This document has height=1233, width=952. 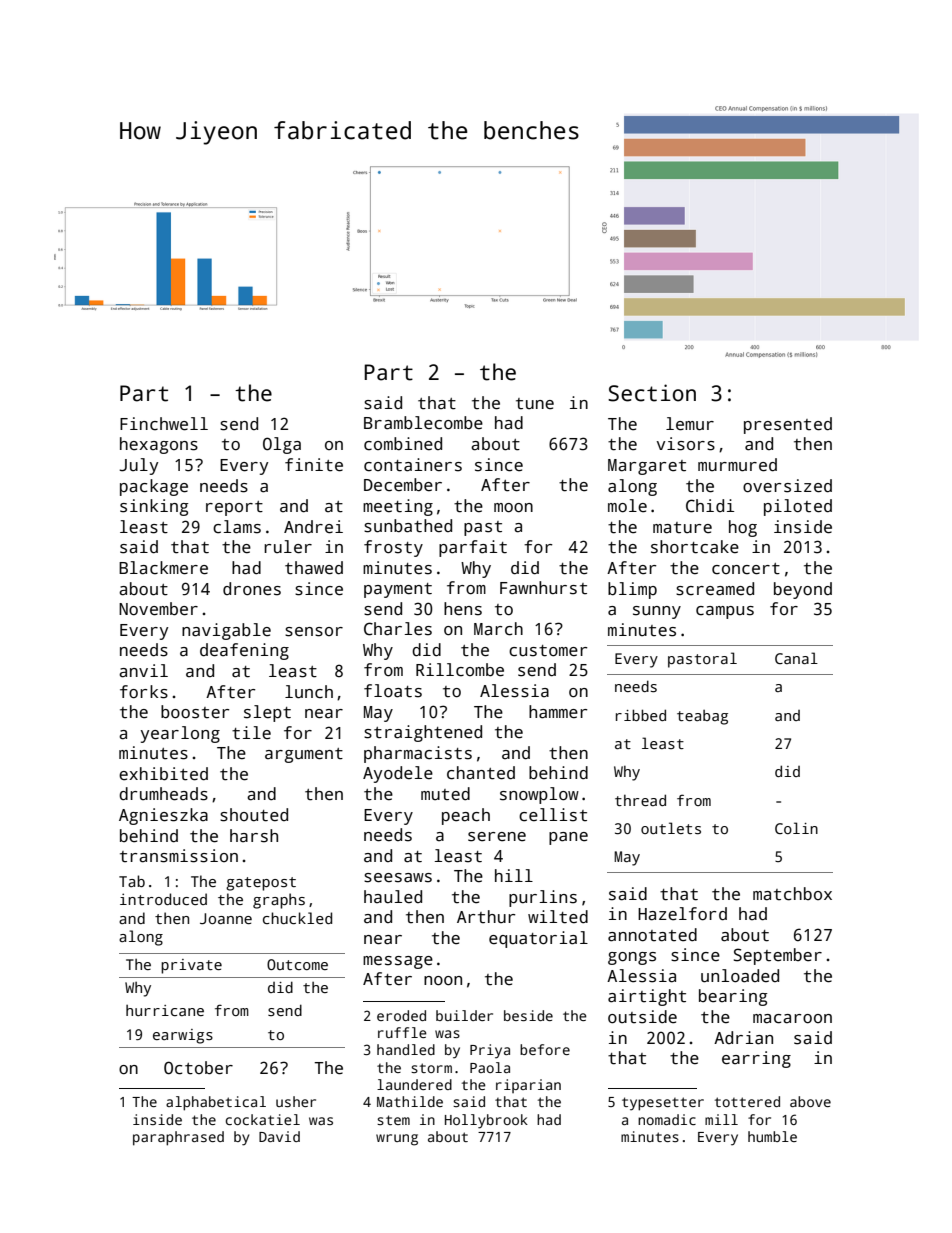 I want to click on Bramblecombe, so click(x=423, y=423).
